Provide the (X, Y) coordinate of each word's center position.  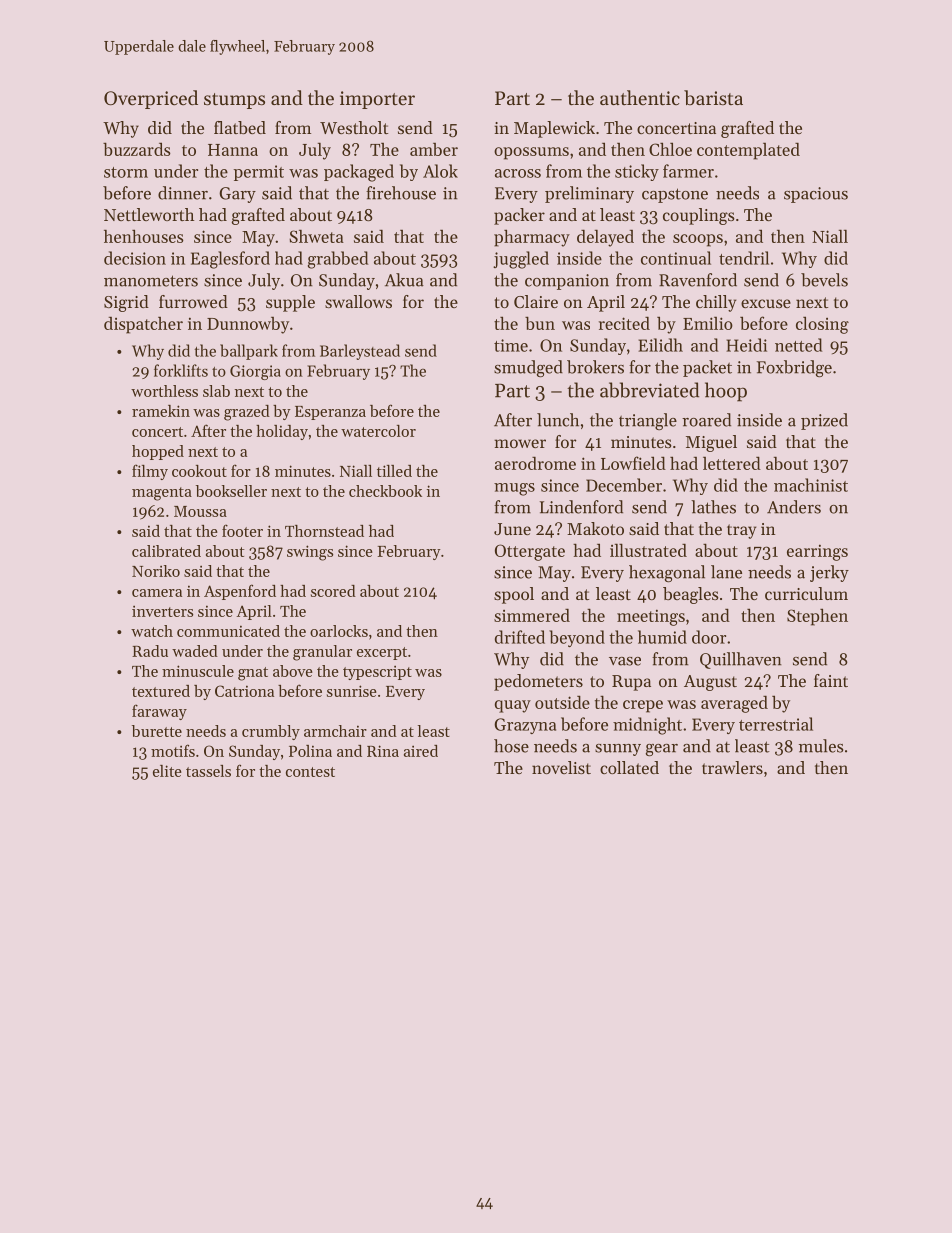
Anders (794, 507)
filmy (150, 472)
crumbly (271, 732)
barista (713, 97)
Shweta (316, 236)
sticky (637, 172)
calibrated (166, 551)
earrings (817, 552)
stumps (234, 101)
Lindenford (581, 507)
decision (135, 258)
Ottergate (530, 552)
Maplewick (554, 129)
